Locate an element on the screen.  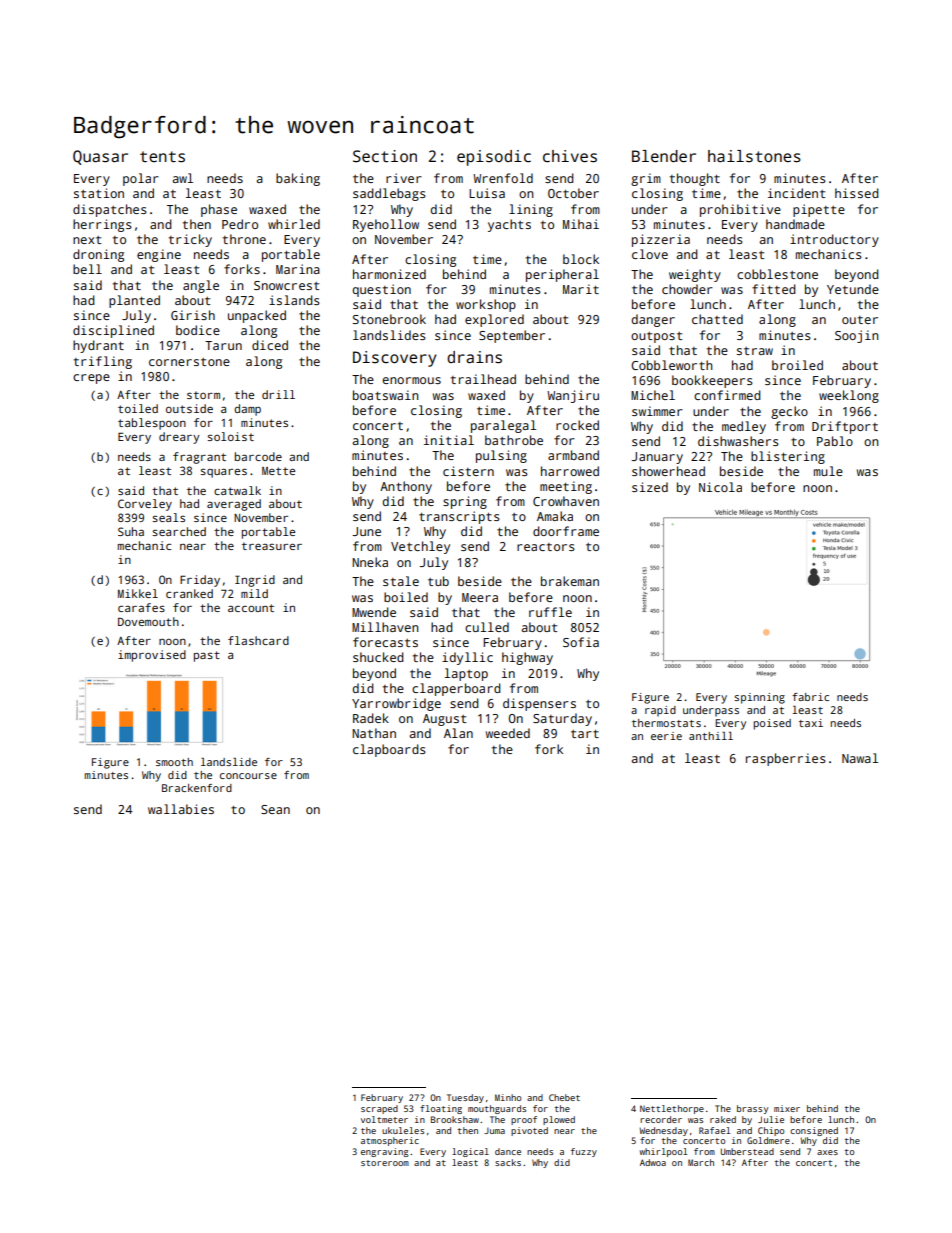
wallabies is located at coordinates (181, 809).
